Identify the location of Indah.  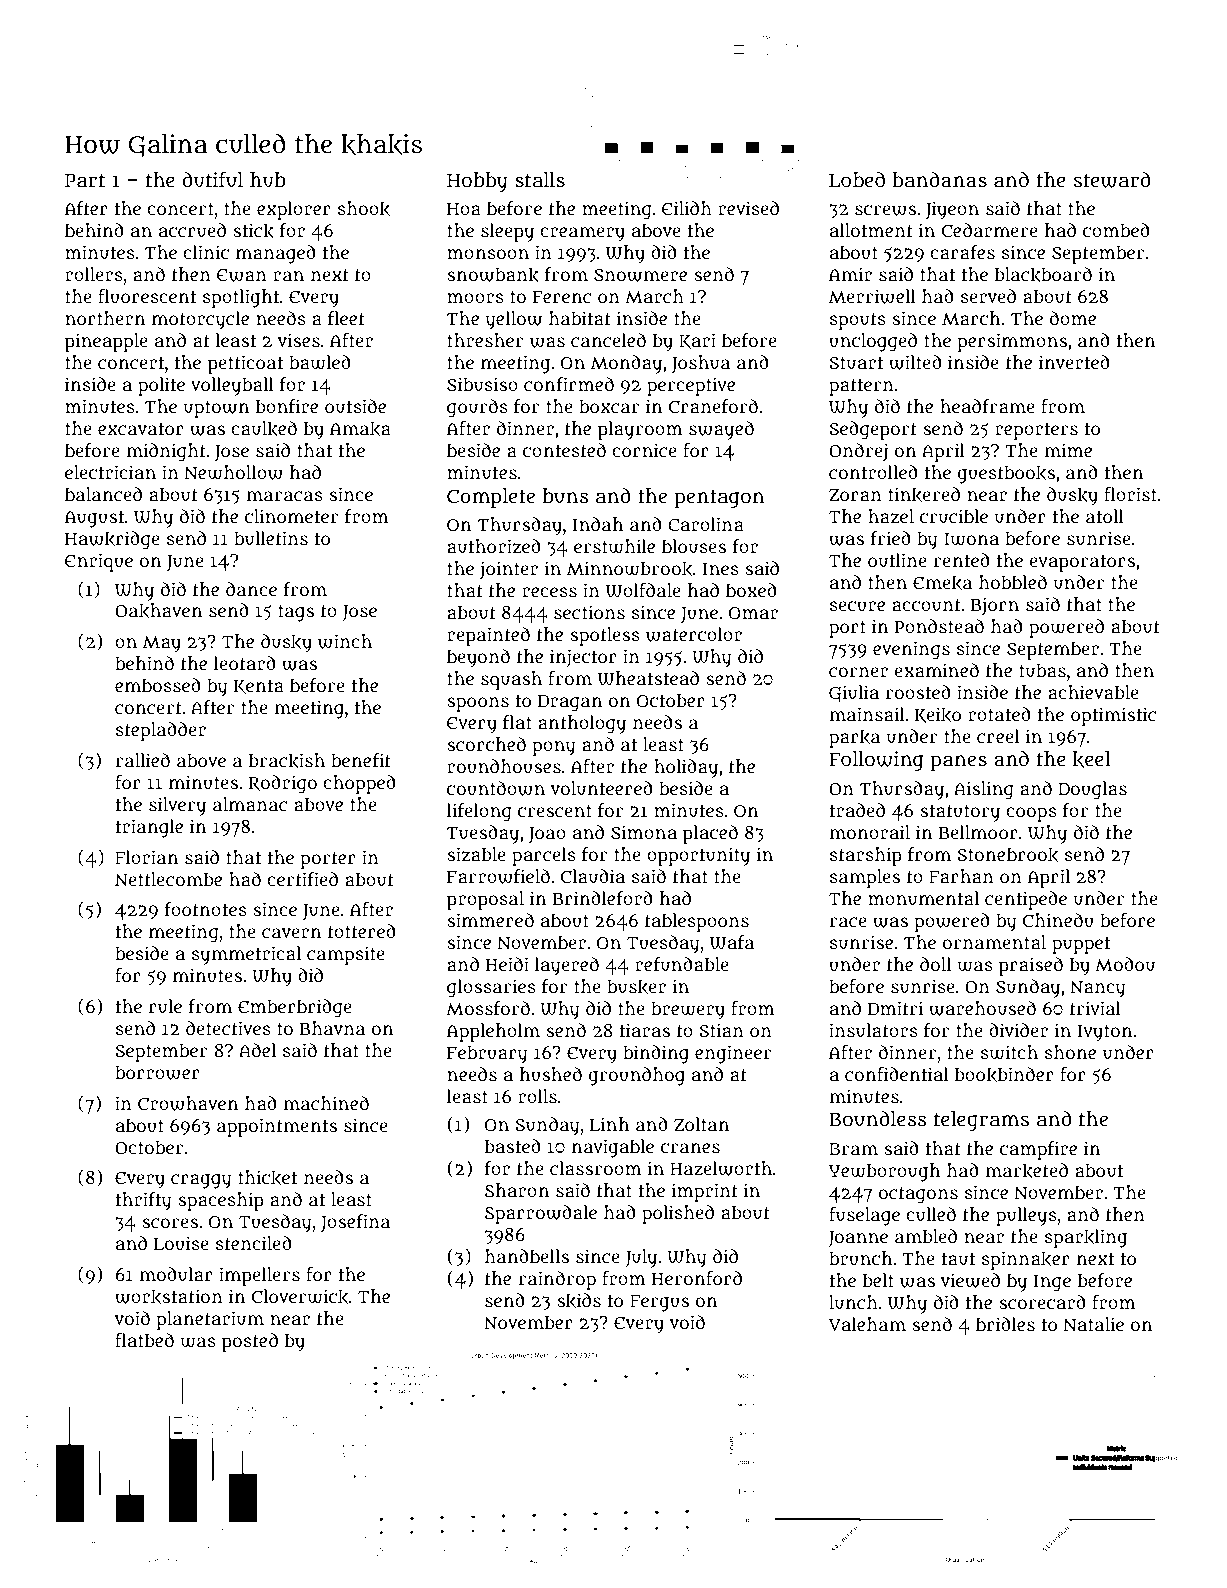
(598, 524).
